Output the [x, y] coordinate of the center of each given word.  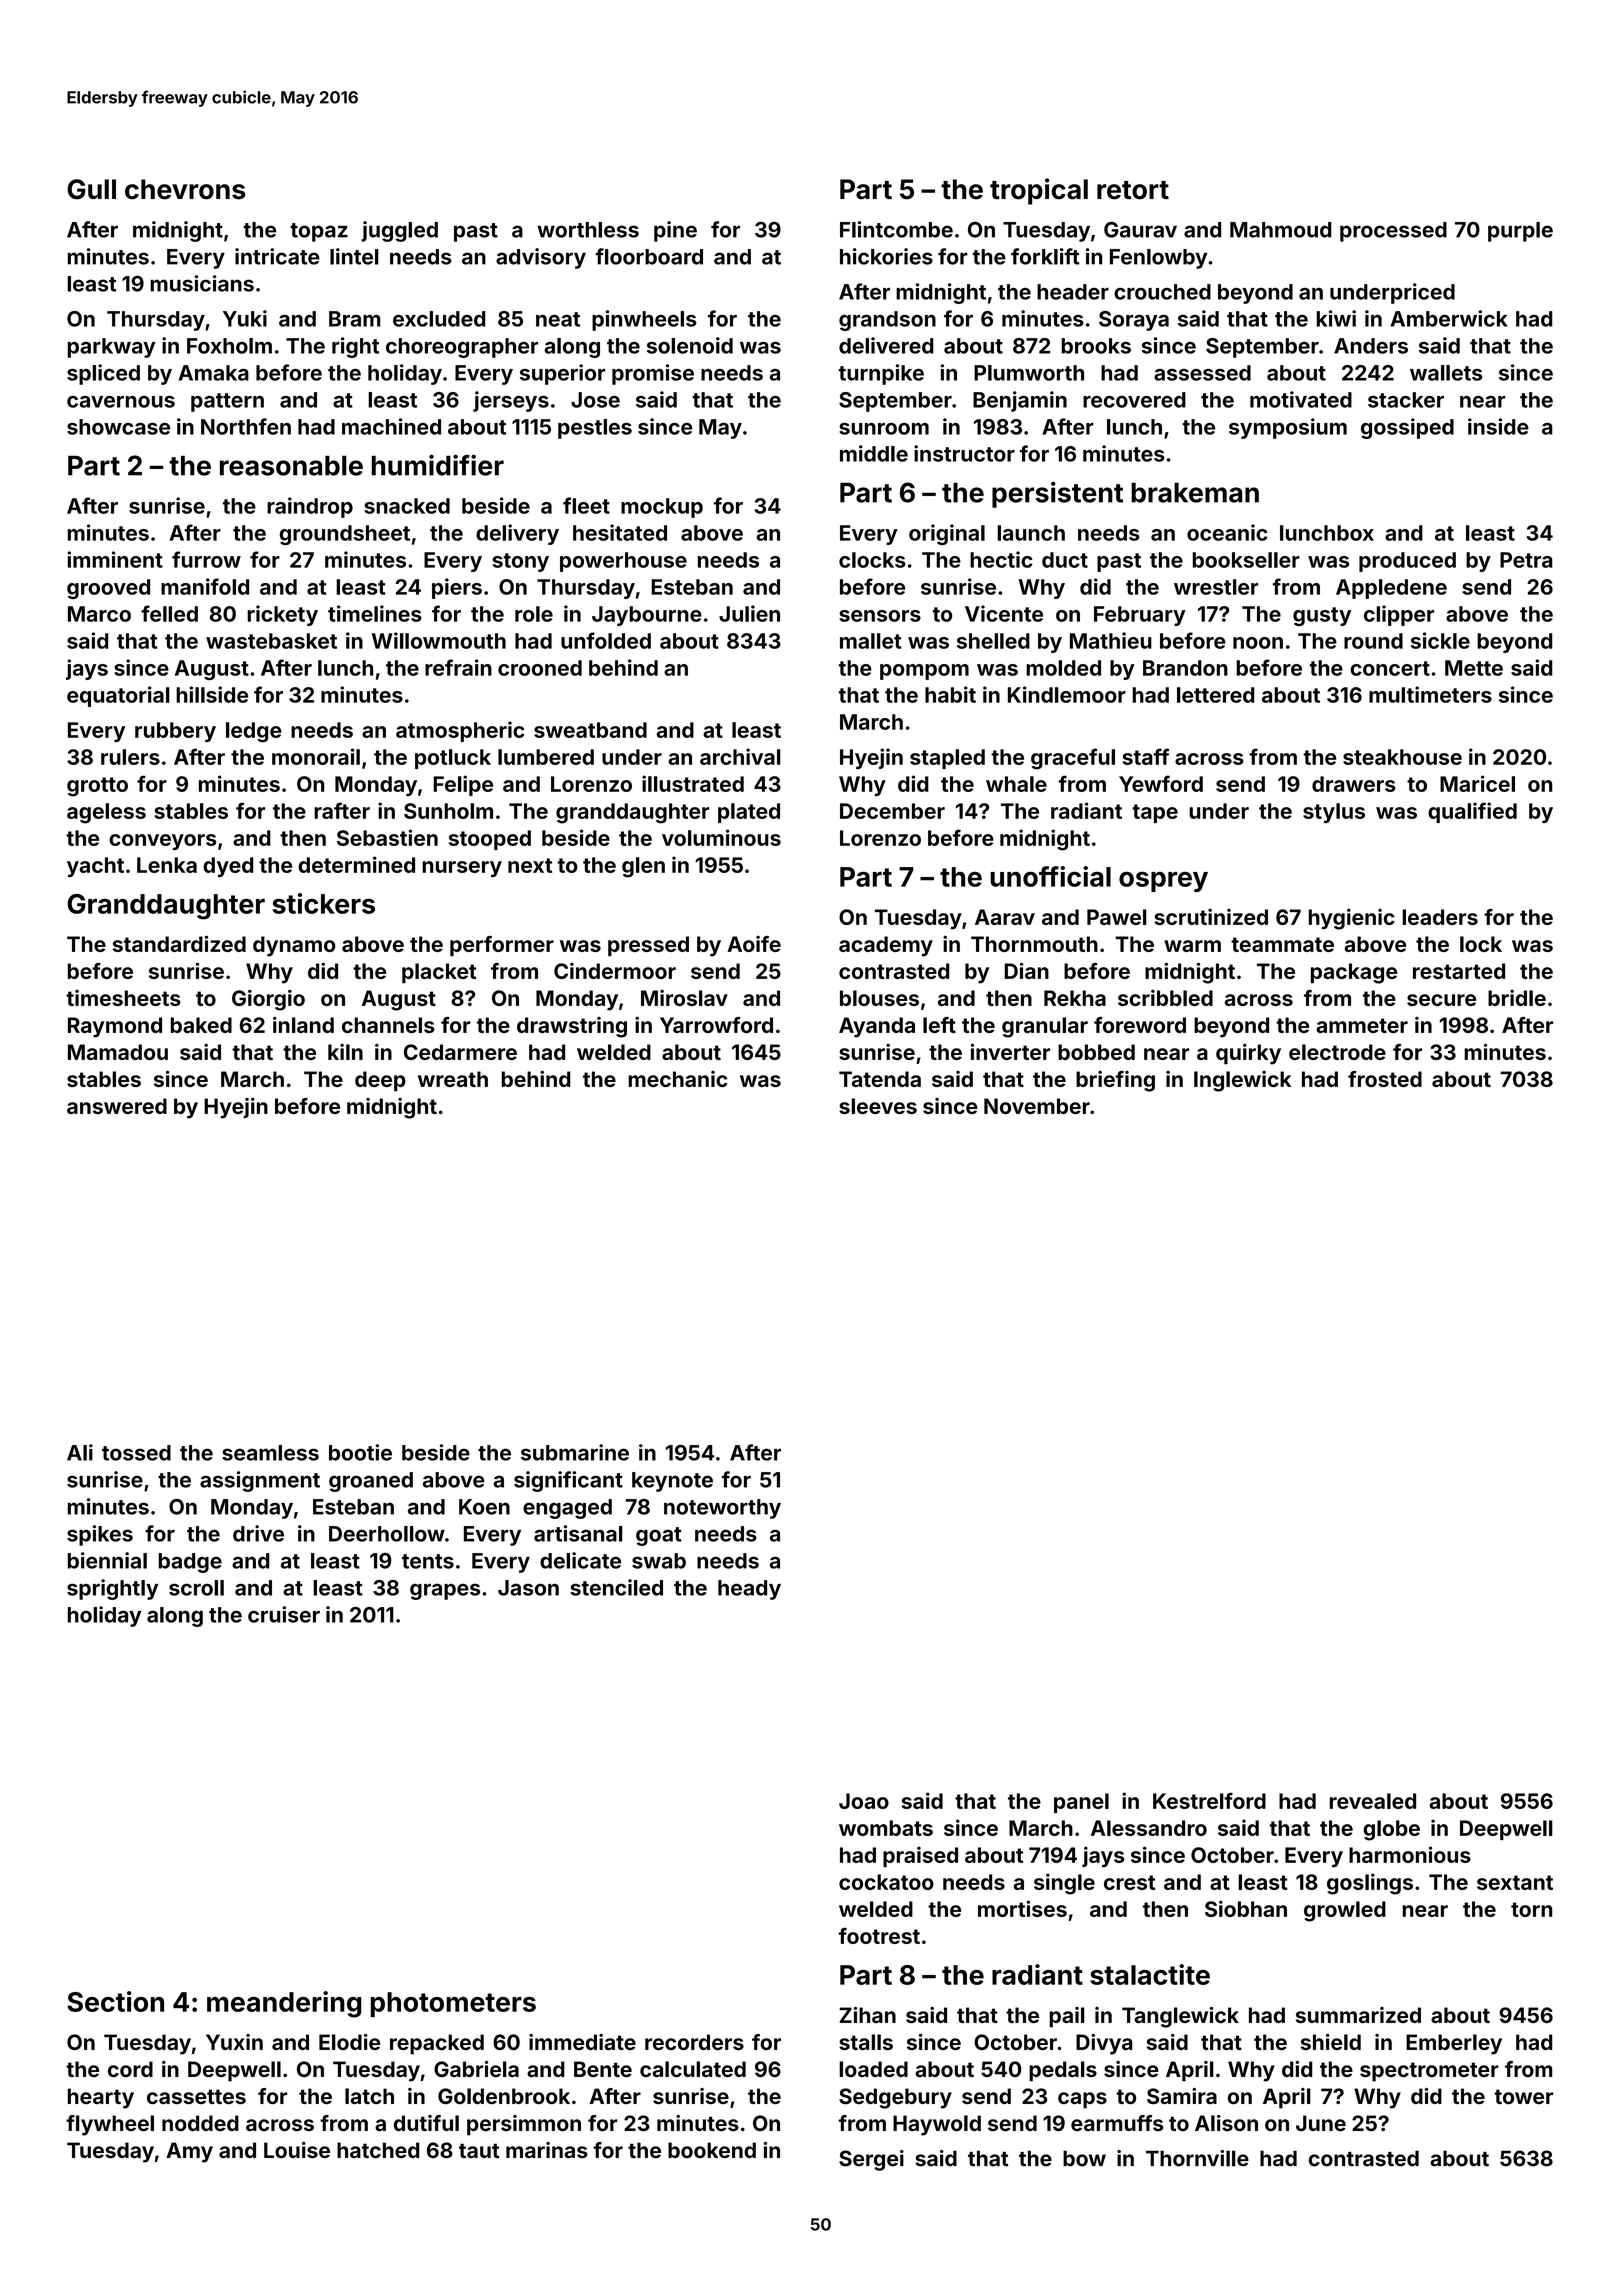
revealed [1373, 1801]
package [1354, 973]
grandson [887, 321]
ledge [254, 732]
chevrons [185, 189]
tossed [136, 1453]
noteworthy [722, 1509]
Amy [189, 2152]
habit [950, 694]
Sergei [871, 2160]
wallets [1446, 373]
